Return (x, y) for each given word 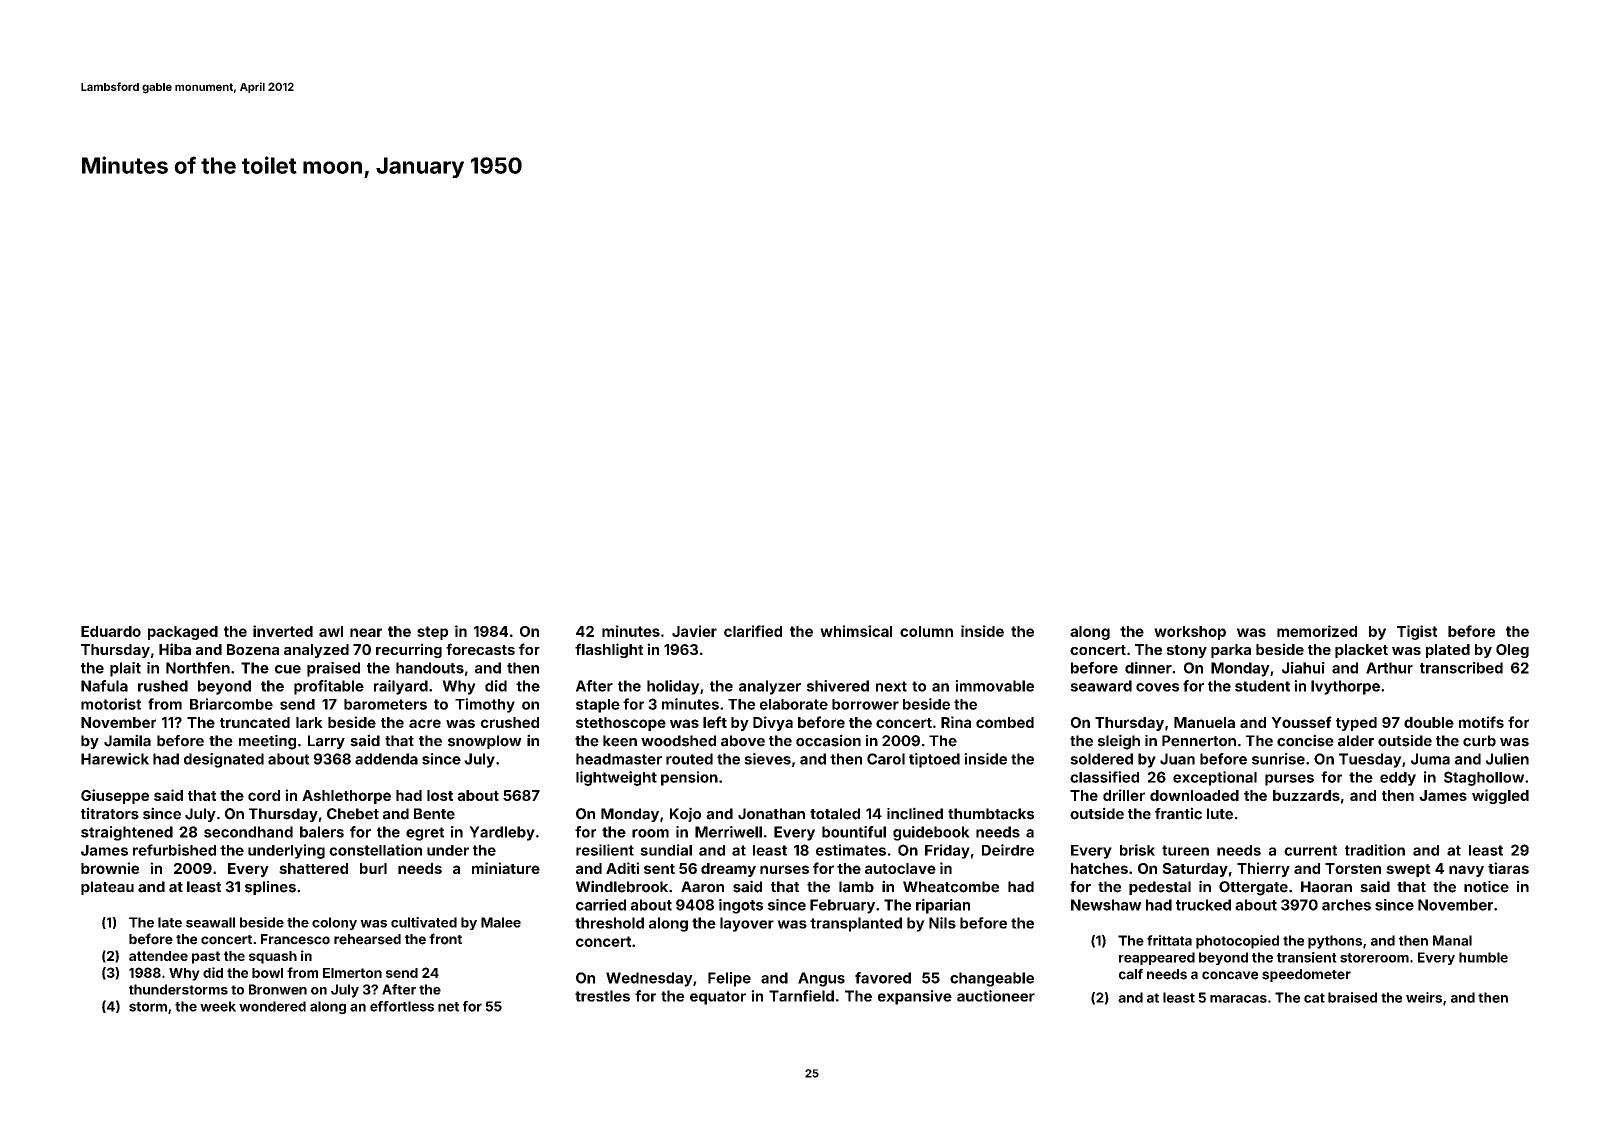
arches (1346, 905)
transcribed (1461, 668)
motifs (1481, 722)
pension (689, 778)
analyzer (770, 687)
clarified (753, 631)
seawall (210, 922)
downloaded (1194, 795)
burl (373, 868)
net (448, 1007)
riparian (943, 906)
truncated (255, 722)
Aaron (702, 887)
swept (1408, 870)
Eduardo (111, 631)
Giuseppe (115, 796)
